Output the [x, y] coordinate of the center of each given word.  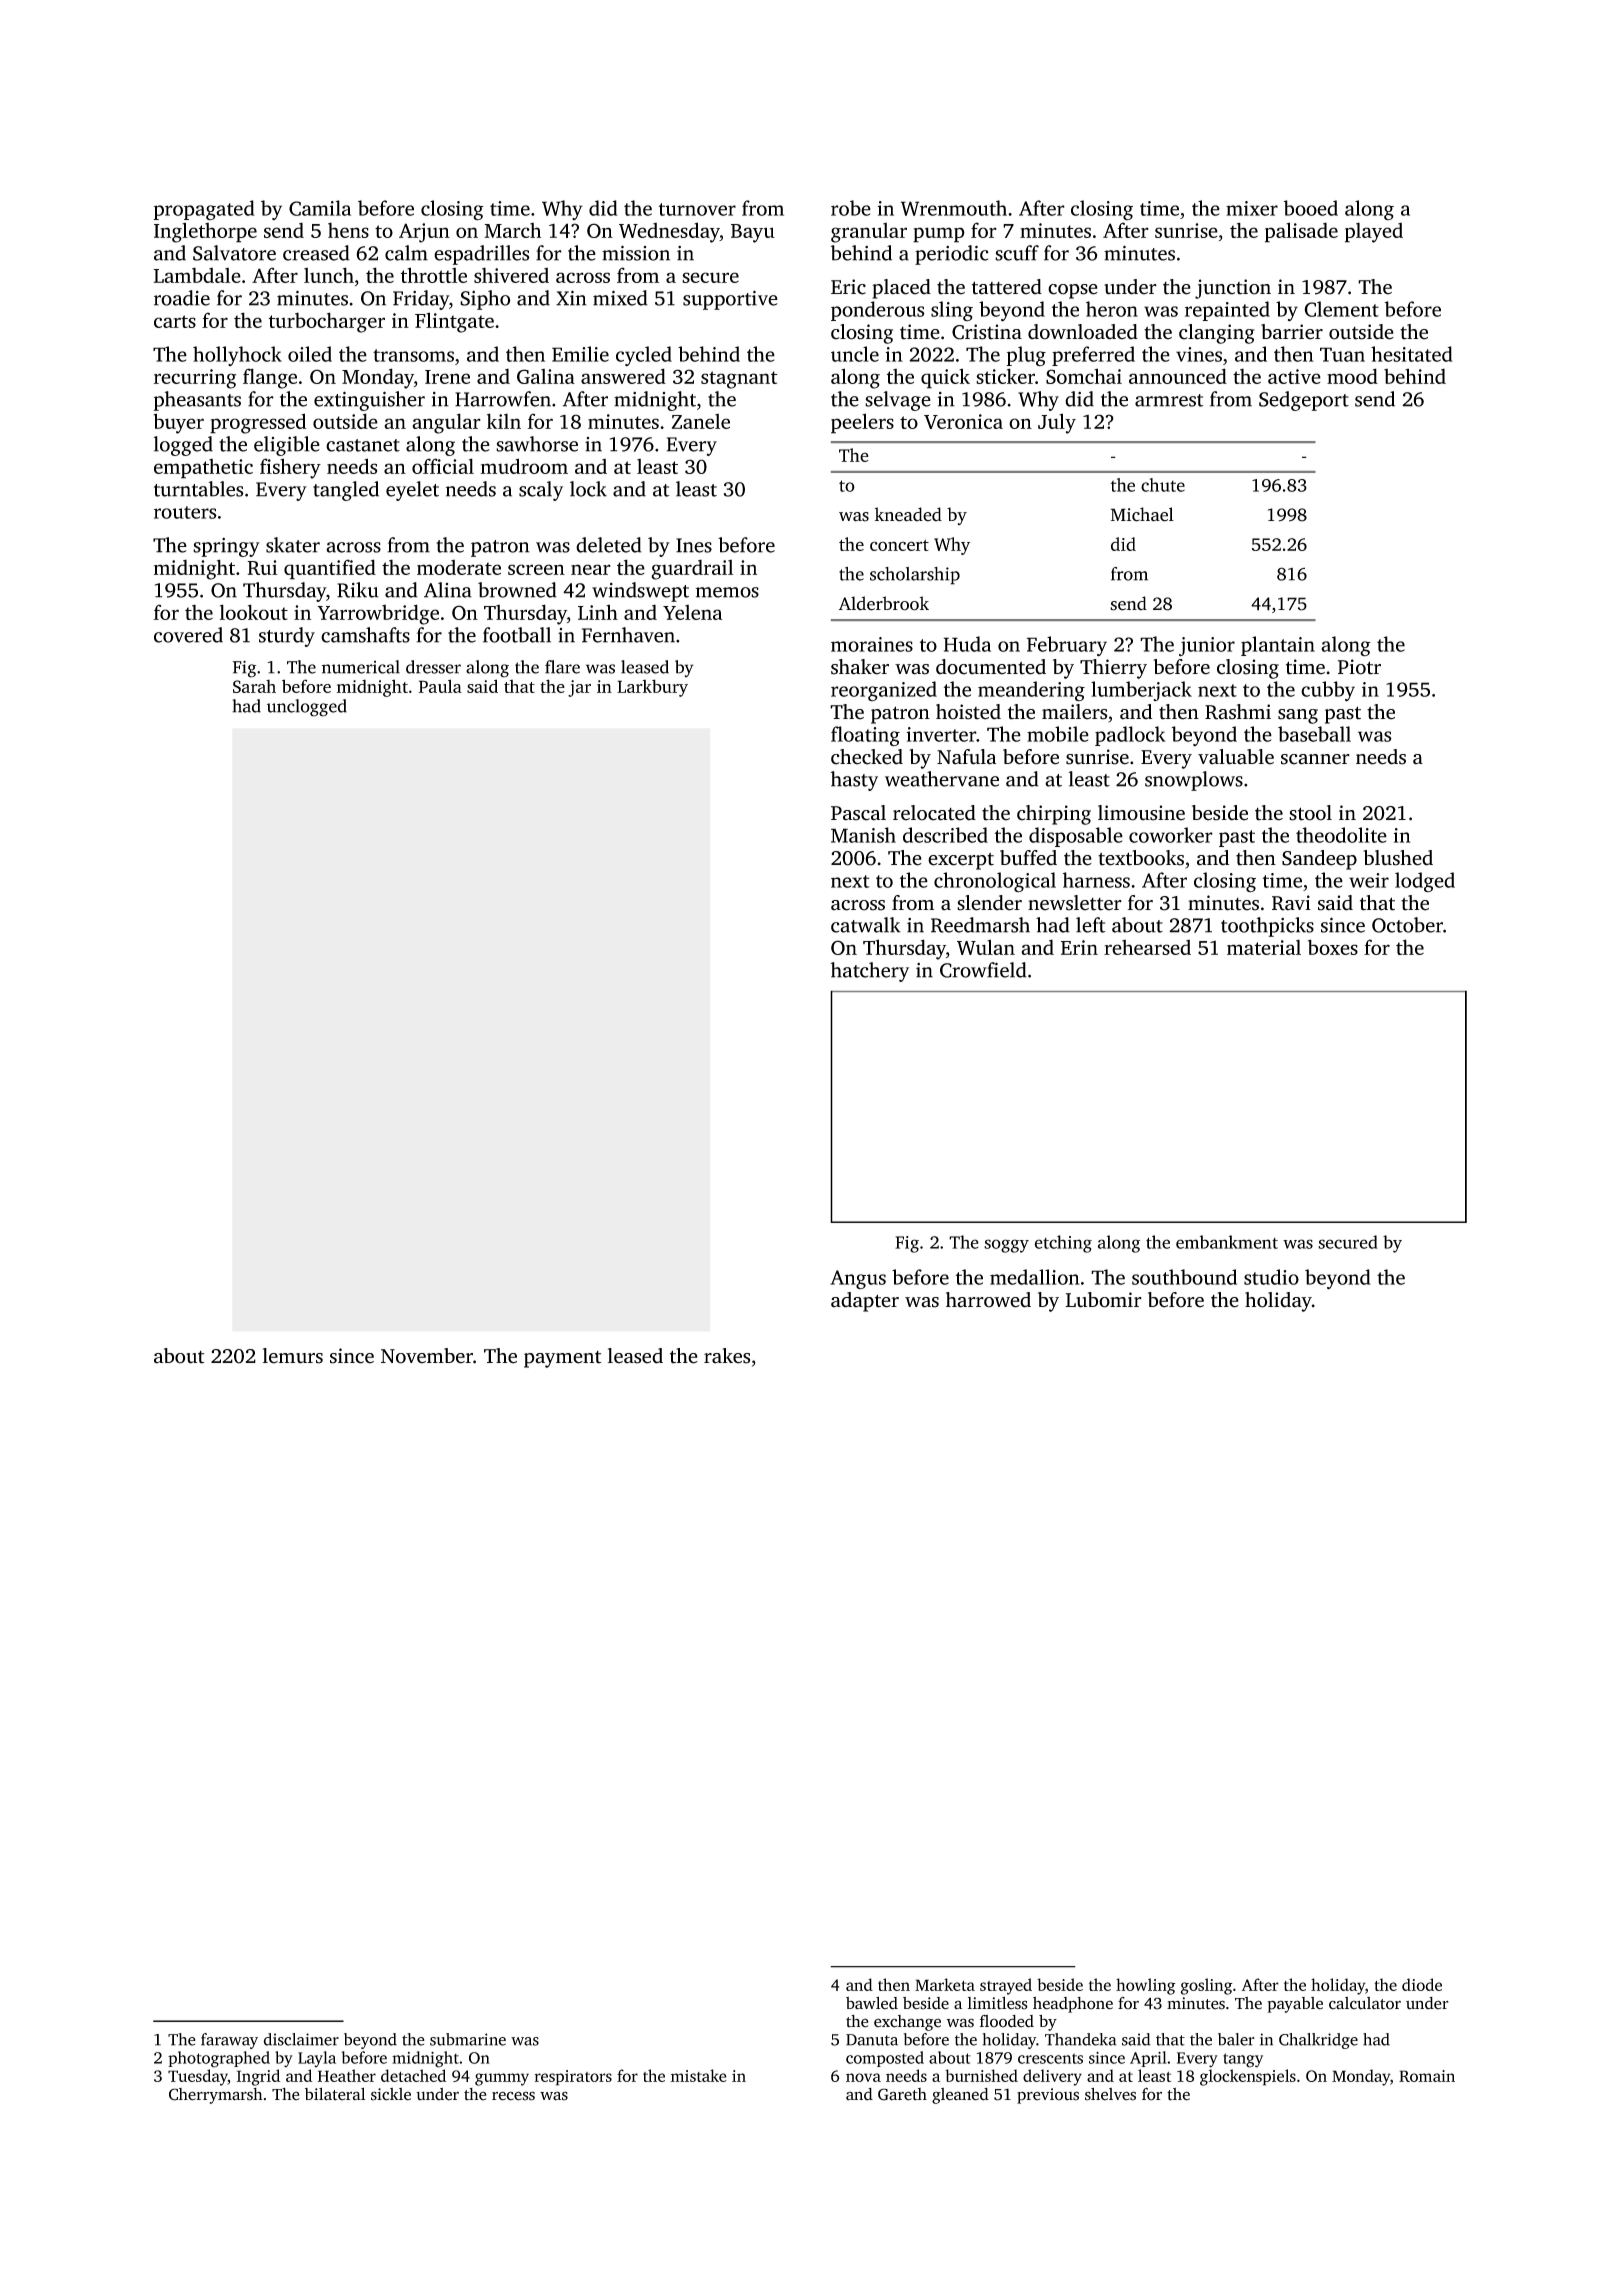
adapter [865, 1302]
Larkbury [652, 688]
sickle [391, 2094]
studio [1271, 1277]
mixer [1252, 208]
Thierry [1113, 669]
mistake [699, 2075]
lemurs [293, 1356]
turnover [697, 209]
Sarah [254, 686]
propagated [204, 210]
